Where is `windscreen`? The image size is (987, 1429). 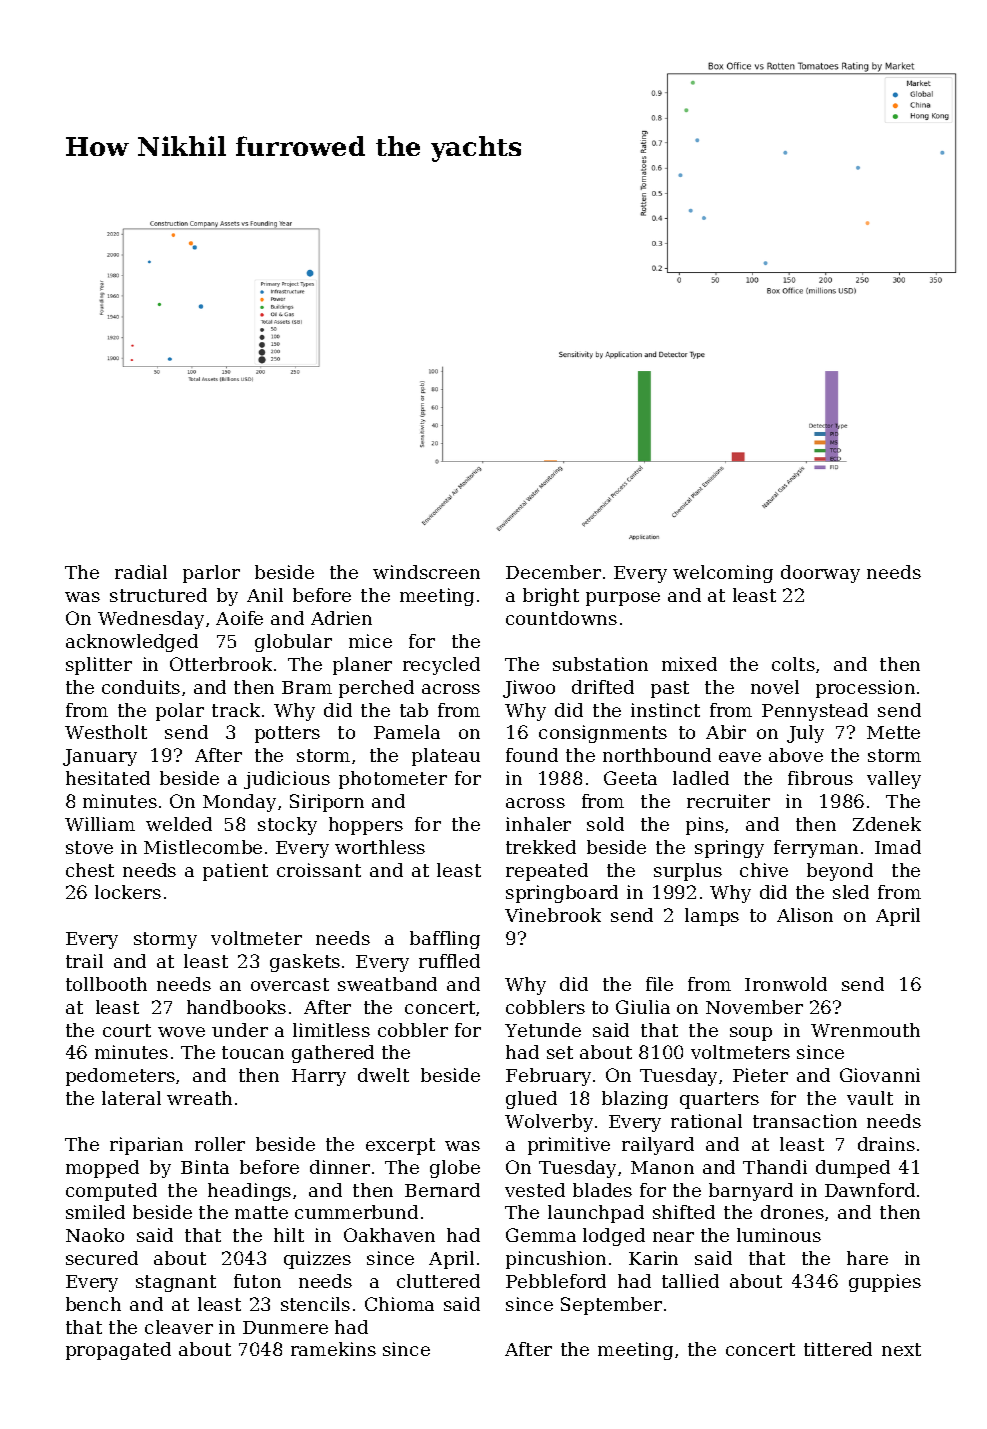
windscreen is located at coordinates (426, 572).
